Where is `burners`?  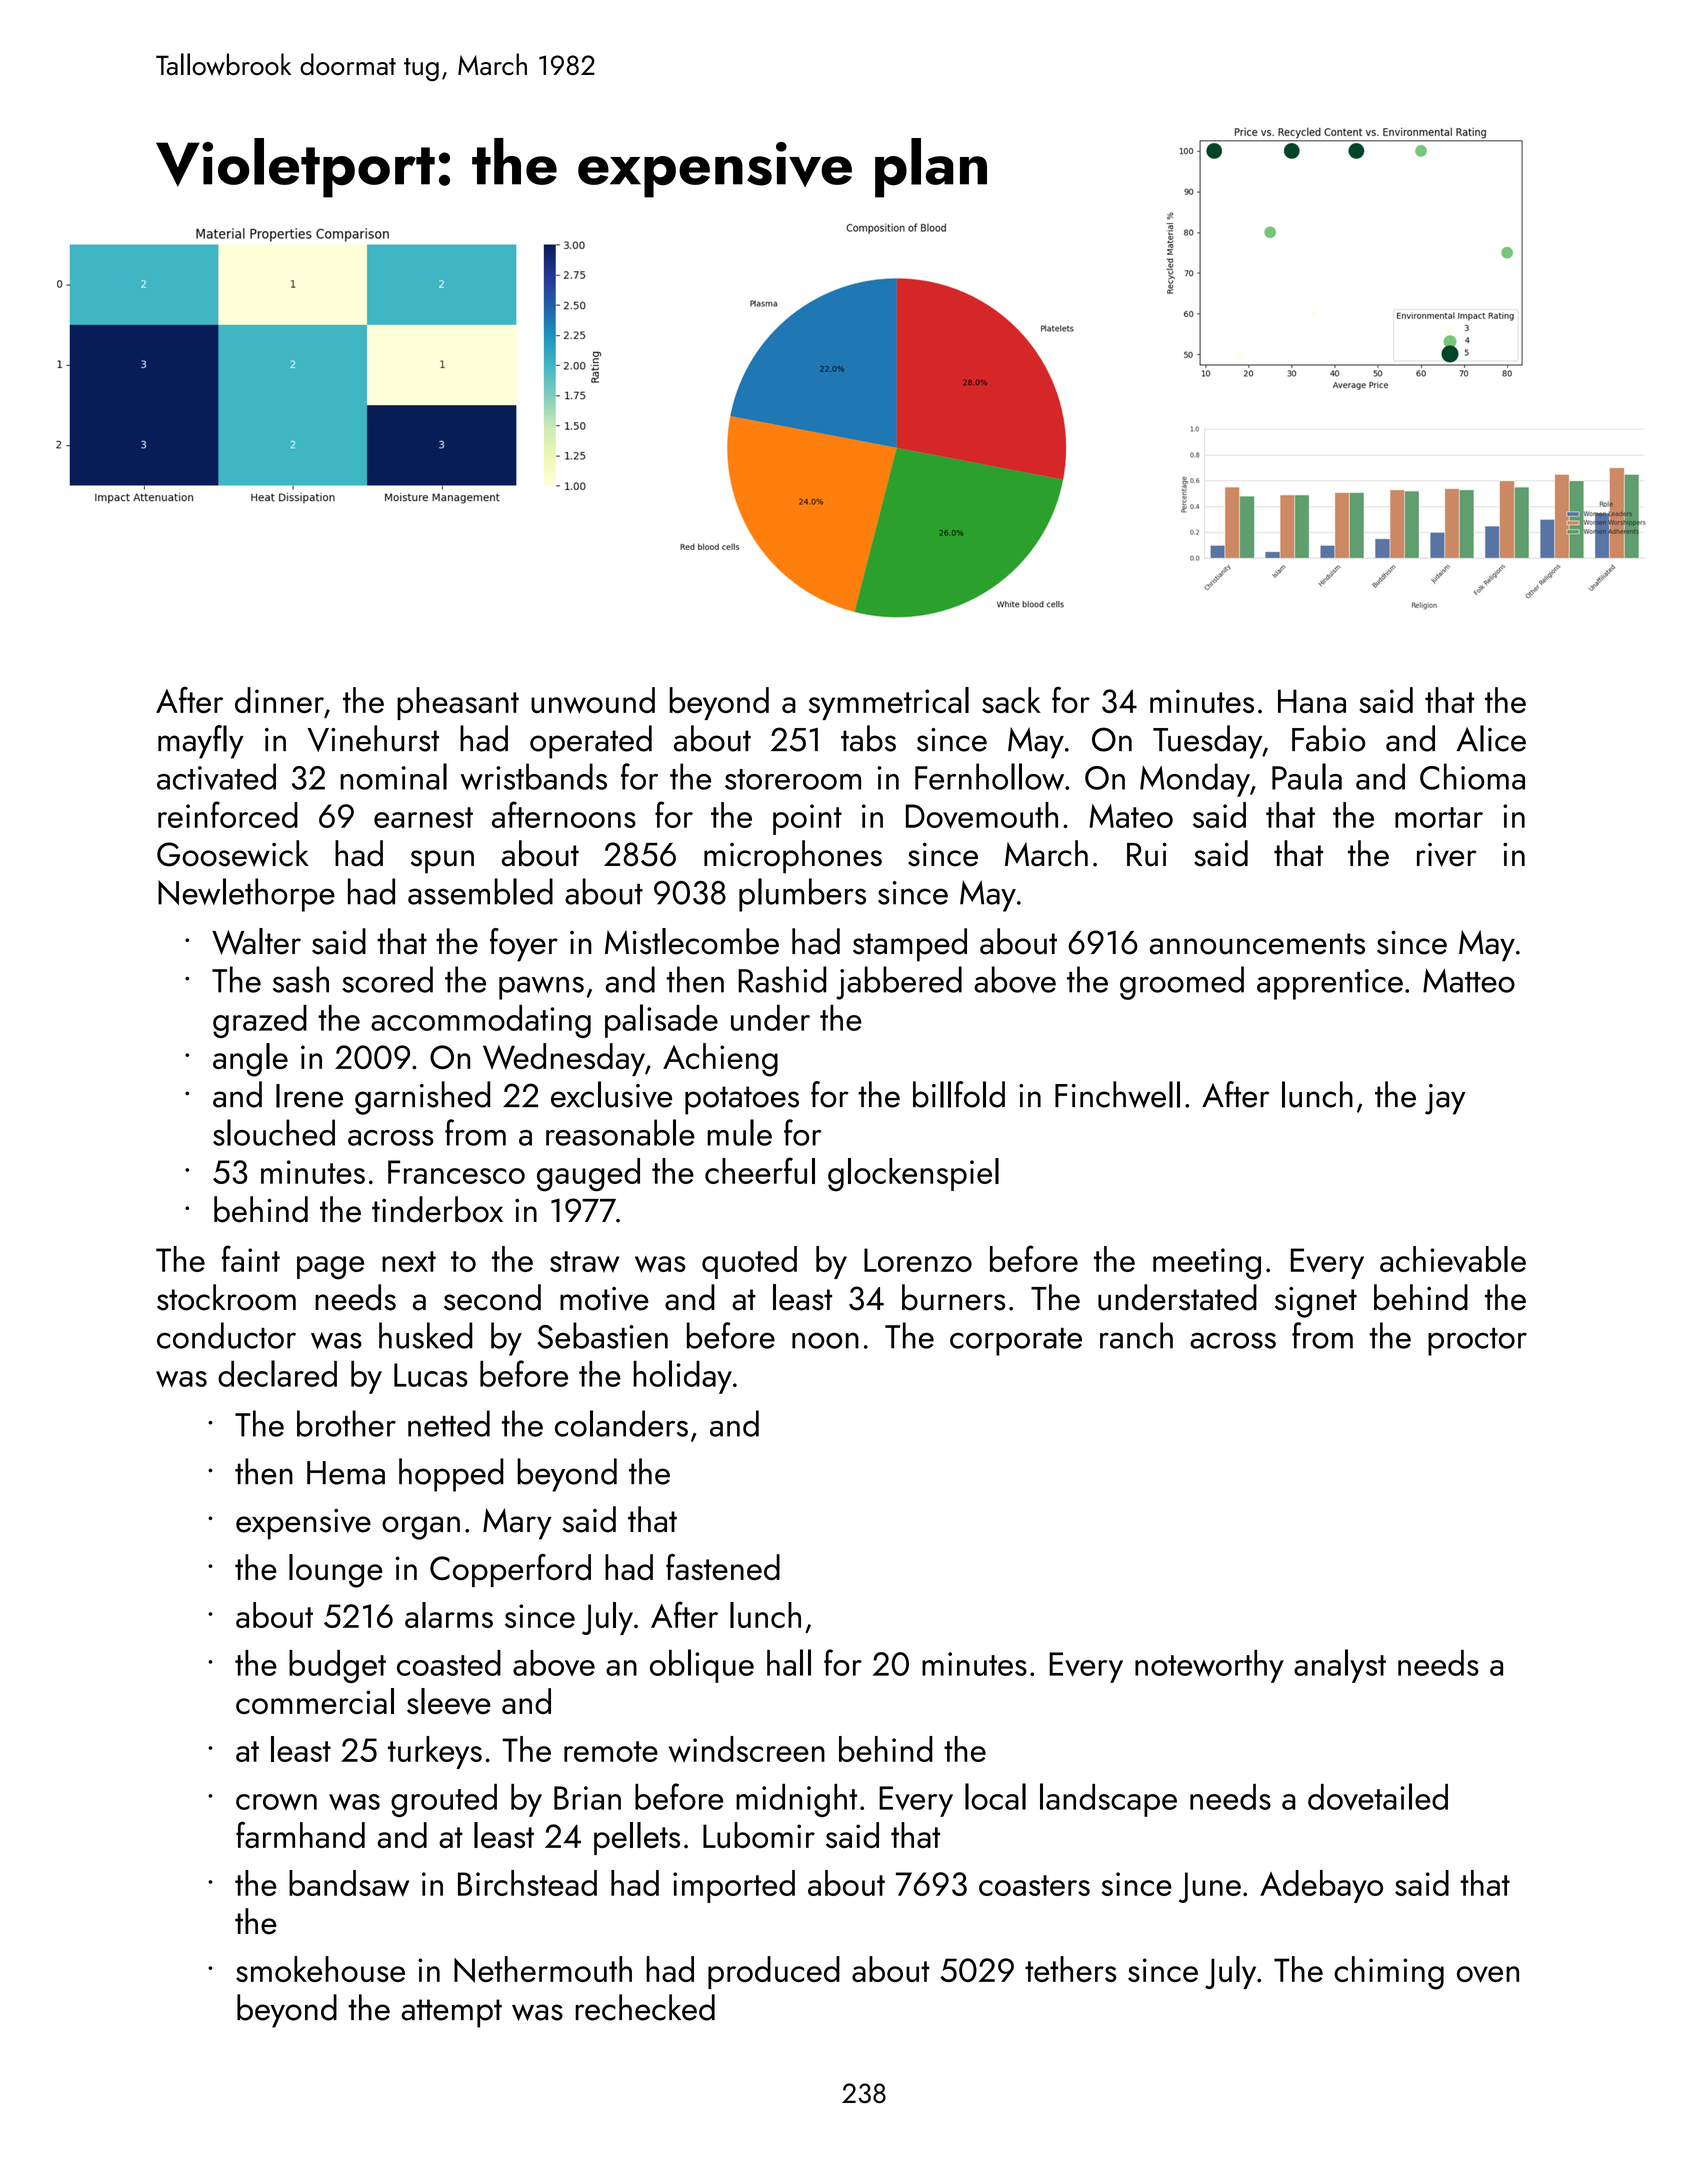 burners is located at coordinates (953, 1297).
